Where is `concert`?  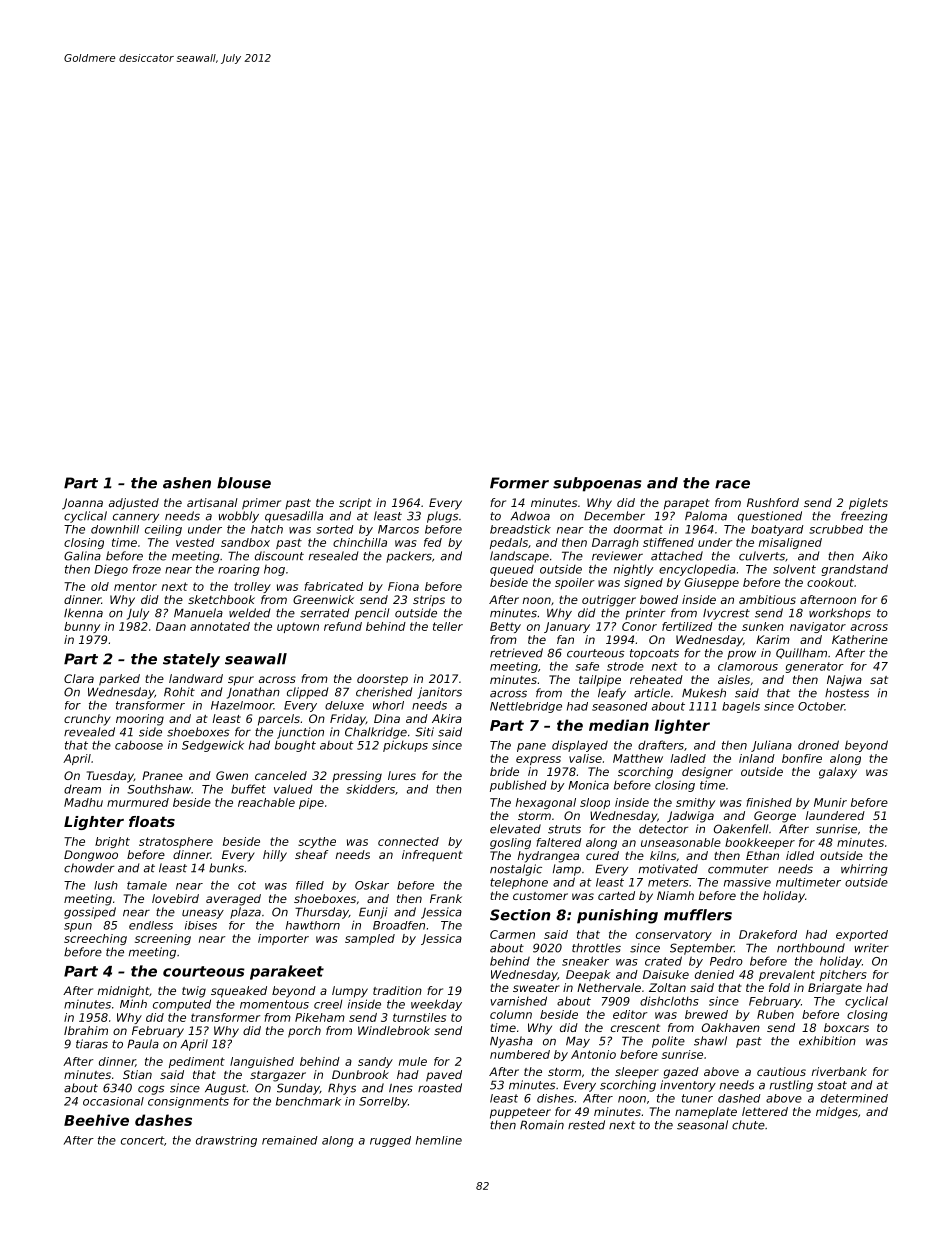
concert is located at coordinates (142, 1140).
